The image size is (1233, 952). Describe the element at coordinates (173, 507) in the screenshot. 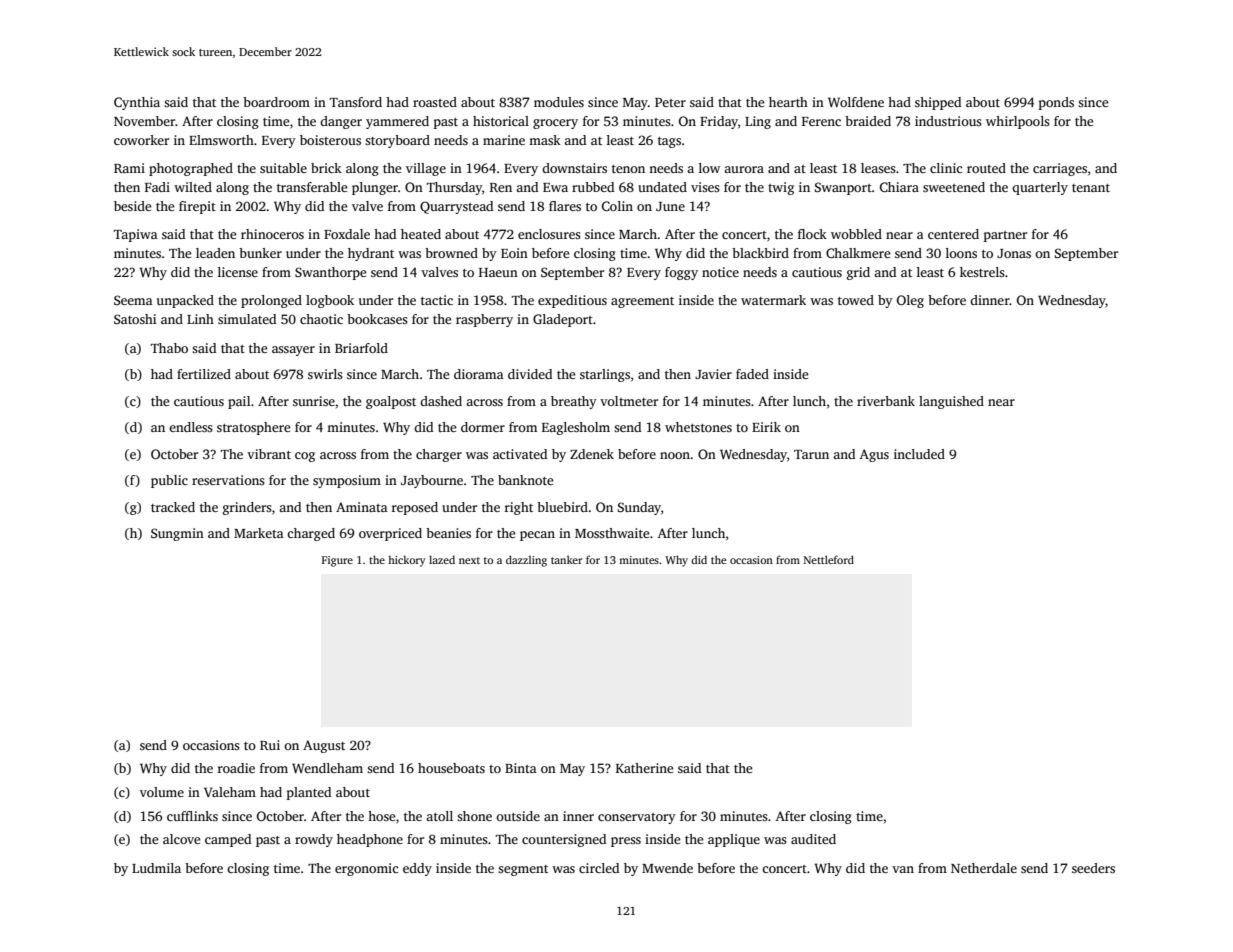

I see `tracked` at that location.
